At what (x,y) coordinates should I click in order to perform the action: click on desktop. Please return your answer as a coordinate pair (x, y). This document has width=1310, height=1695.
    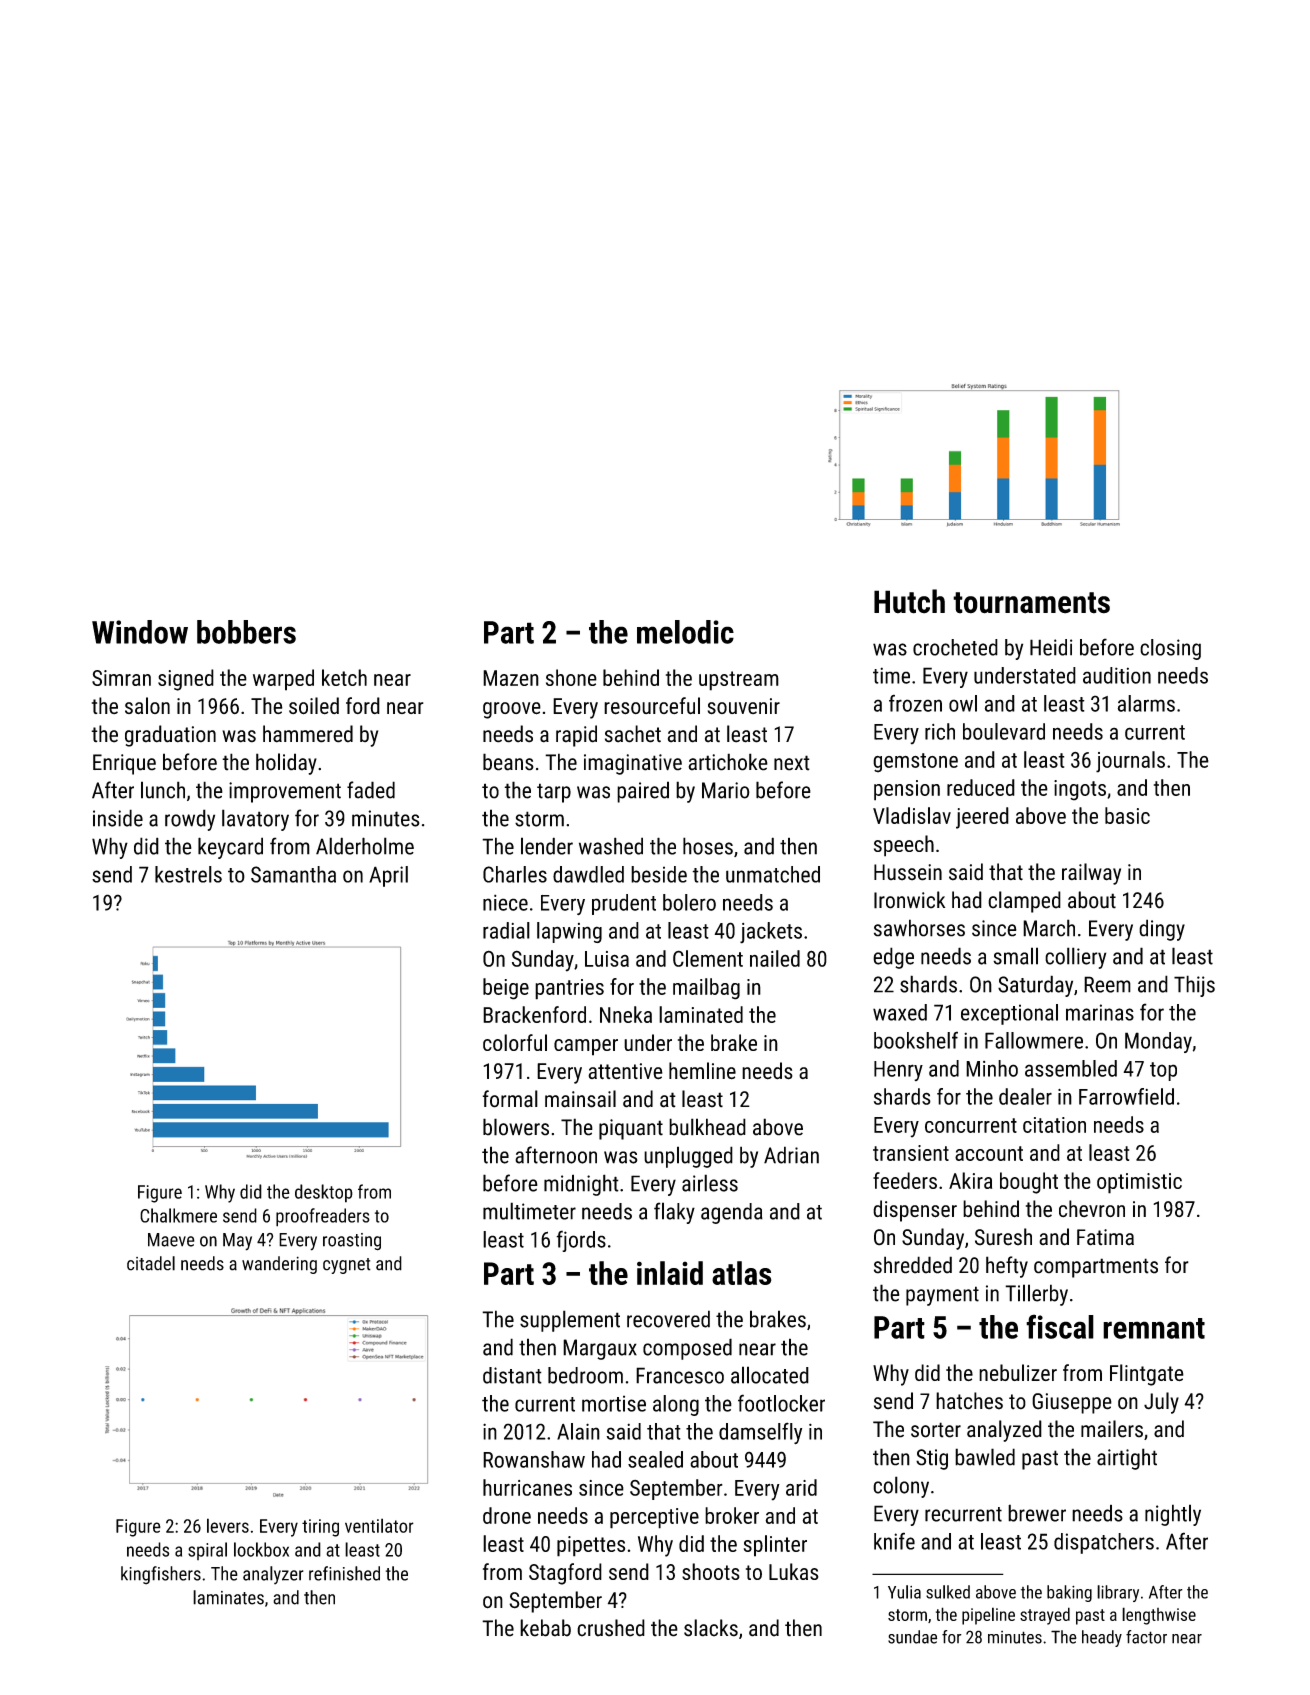
    Looking at the image, I should click on (324, 1193).
